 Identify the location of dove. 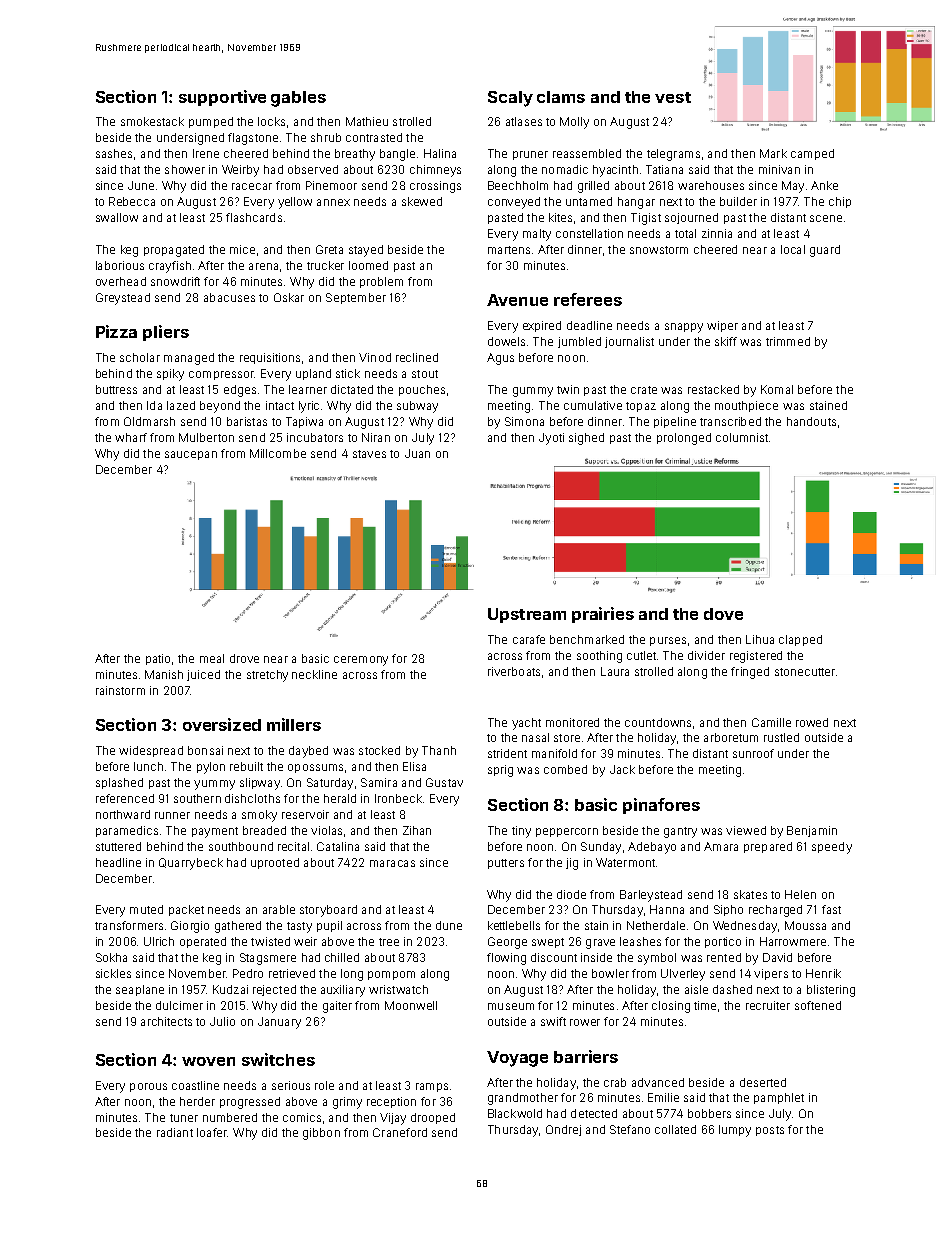
(723, 614).
